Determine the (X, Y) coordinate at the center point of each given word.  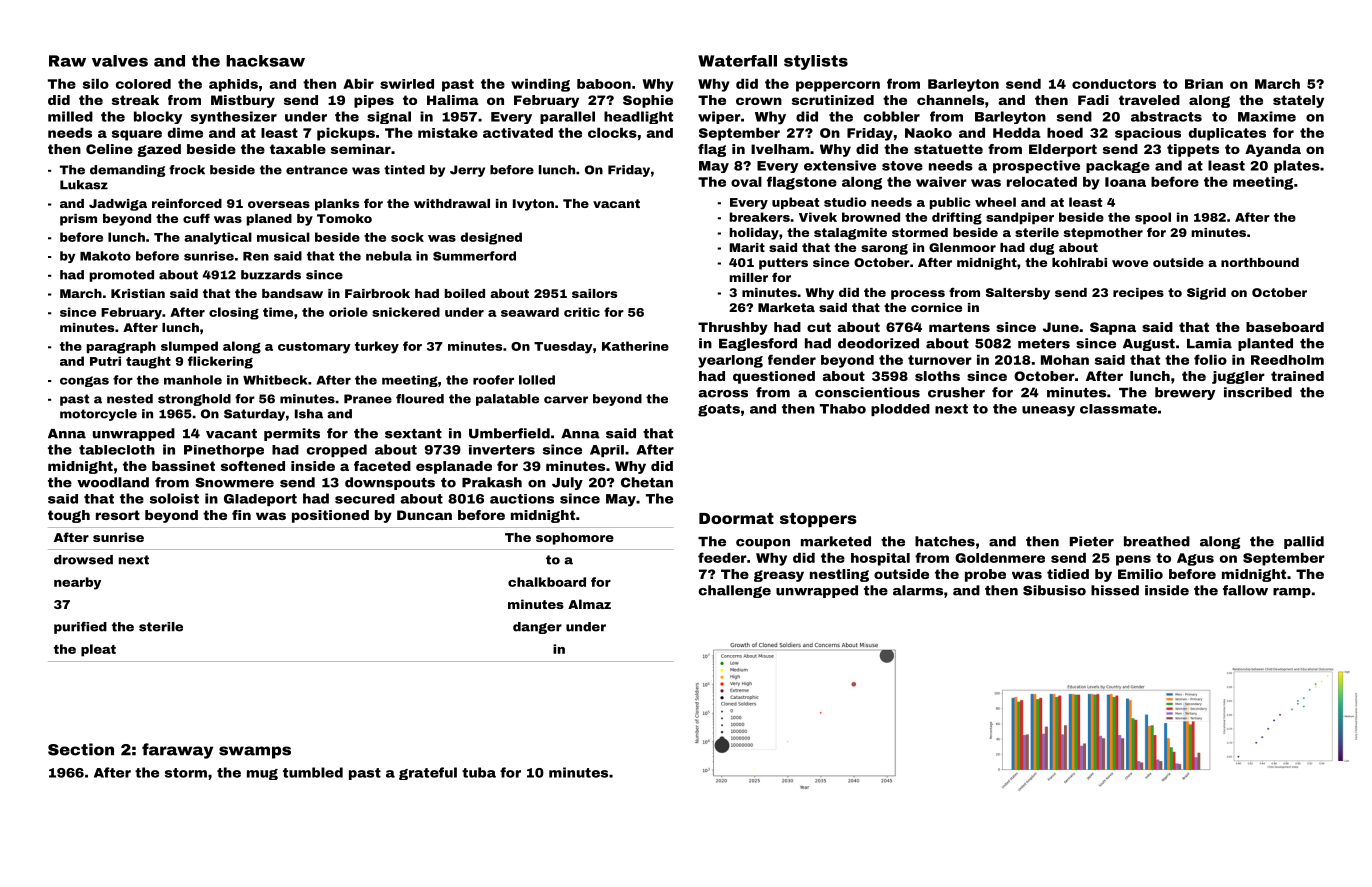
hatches (945, 541)
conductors (1114, 84)
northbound (1260, 262)
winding (540, 85)
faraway (177, 751)
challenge (735, 591)
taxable (298, 149)
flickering (220, 362)
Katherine (635, 346)
